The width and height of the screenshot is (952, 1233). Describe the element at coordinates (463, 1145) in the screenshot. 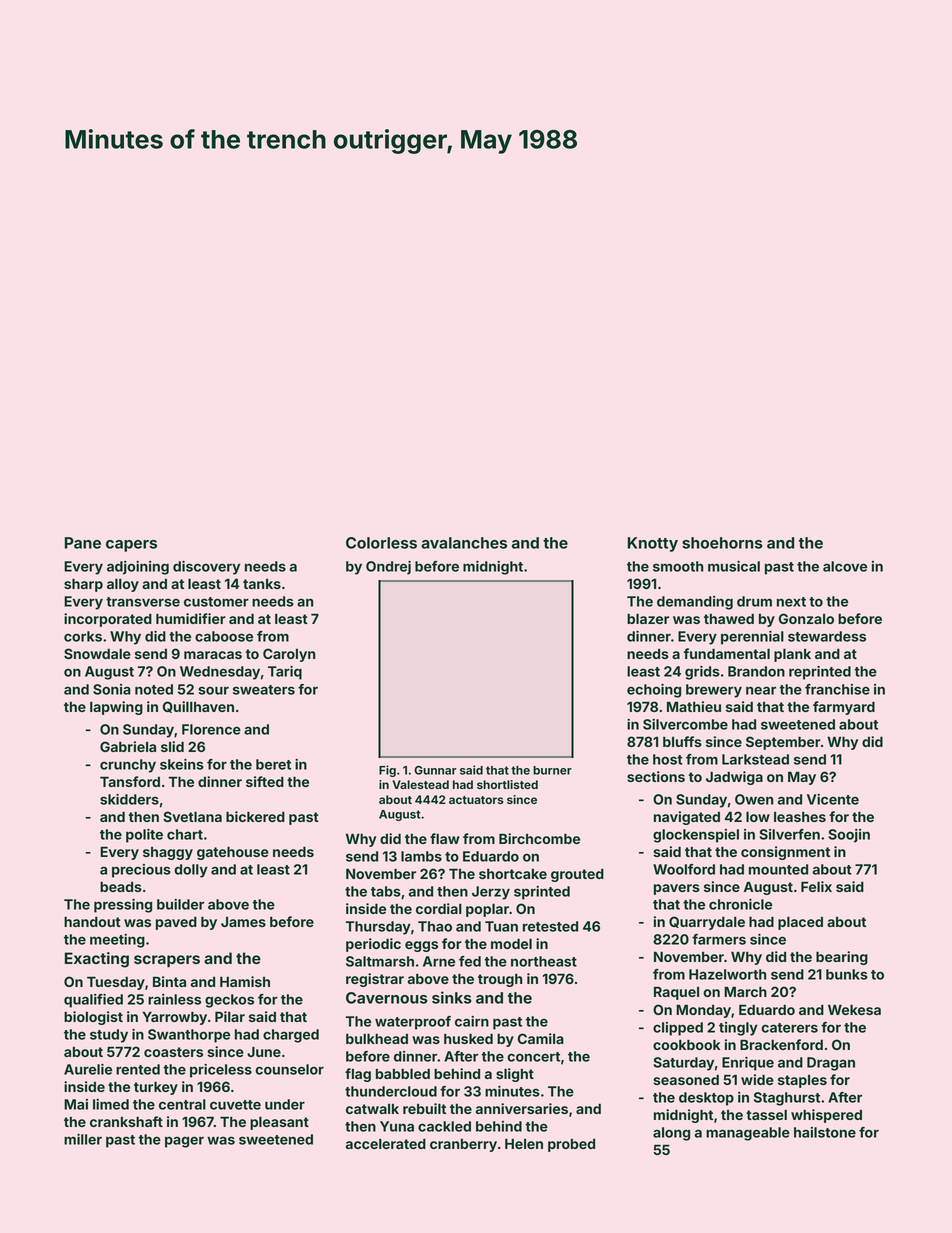

I see `cranberry` at that location.
